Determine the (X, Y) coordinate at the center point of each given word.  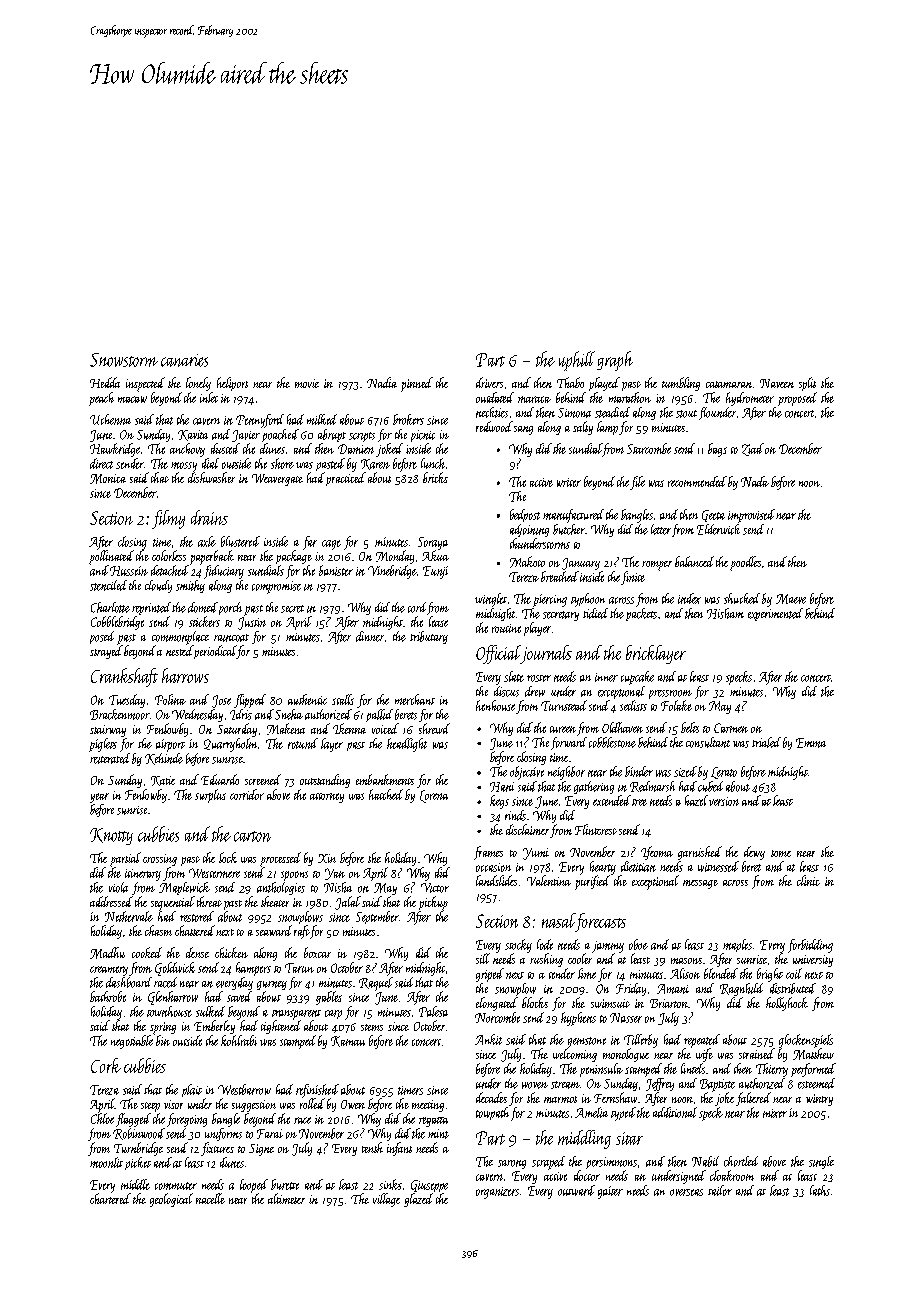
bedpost (525, 515)
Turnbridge (138, 1149)
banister (336, 570)
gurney (272, 985)
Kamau (348, 1041)
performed (813, 1070)
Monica (108, 479)
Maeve (791, 599)
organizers (497, 1193)
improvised (751, 516)
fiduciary (224, 572)
